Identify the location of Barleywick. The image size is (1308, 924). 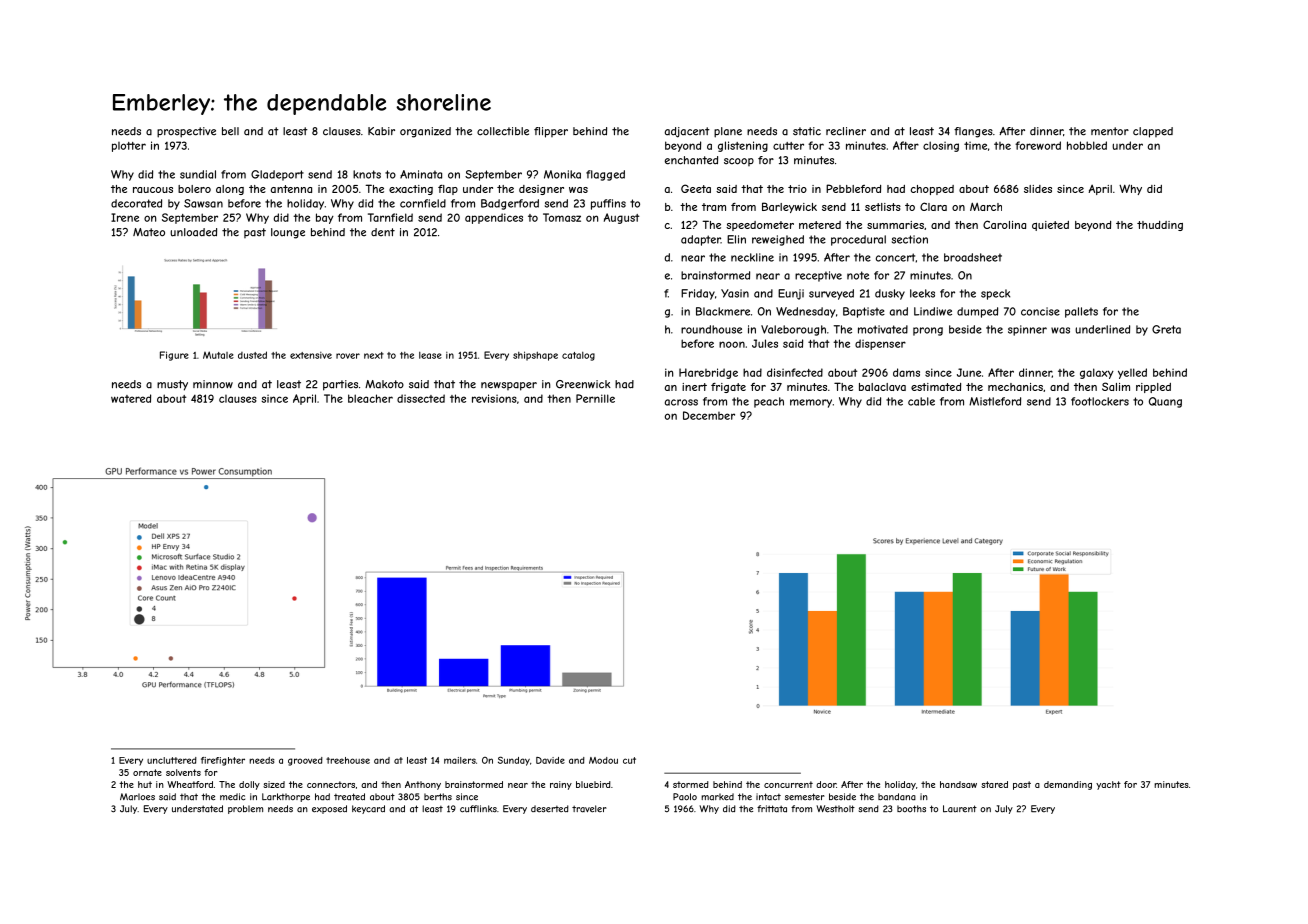
(789, 207).
